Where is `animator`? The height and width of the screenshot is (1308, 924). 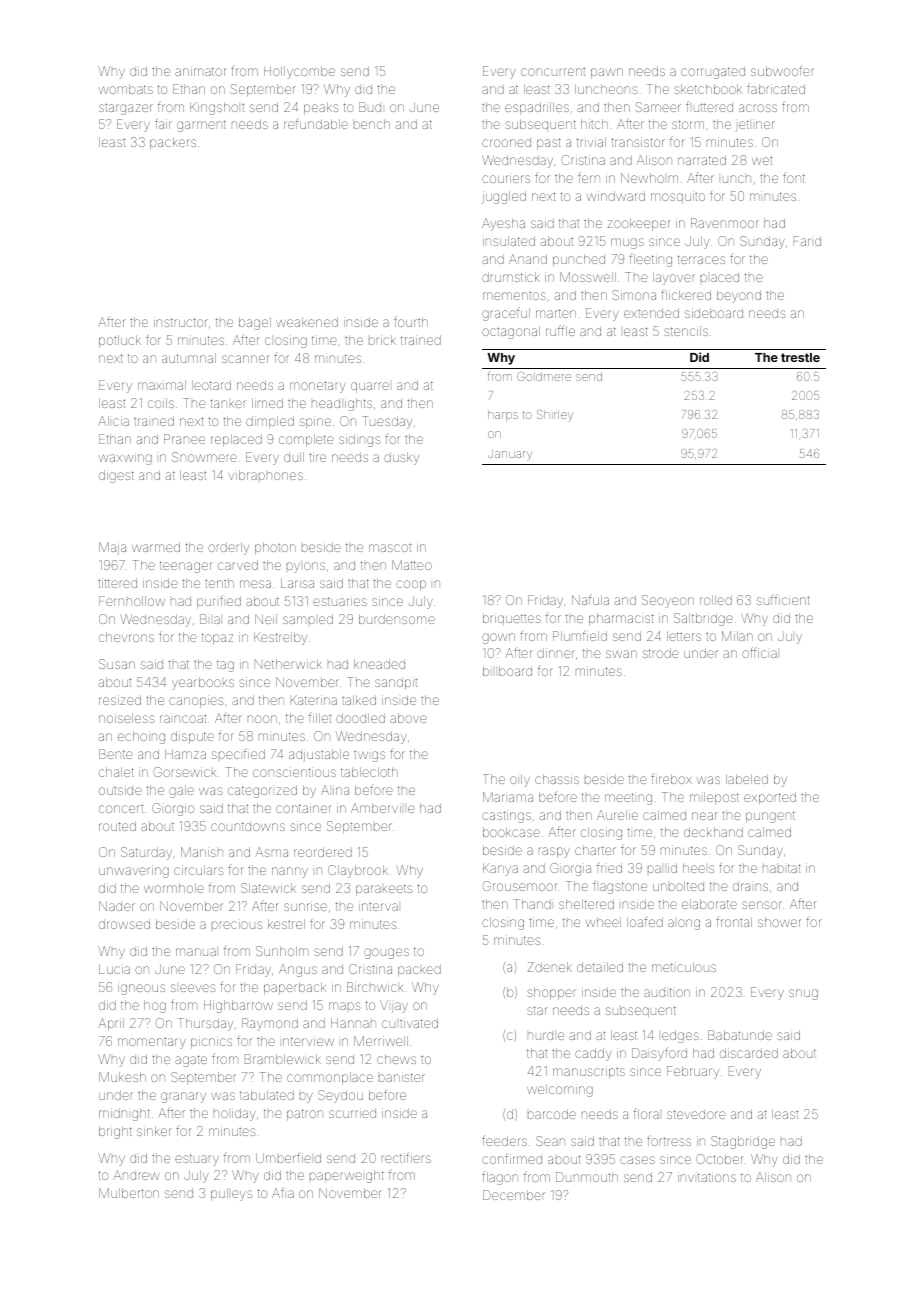
animator is located at coordinates (200, 71).
